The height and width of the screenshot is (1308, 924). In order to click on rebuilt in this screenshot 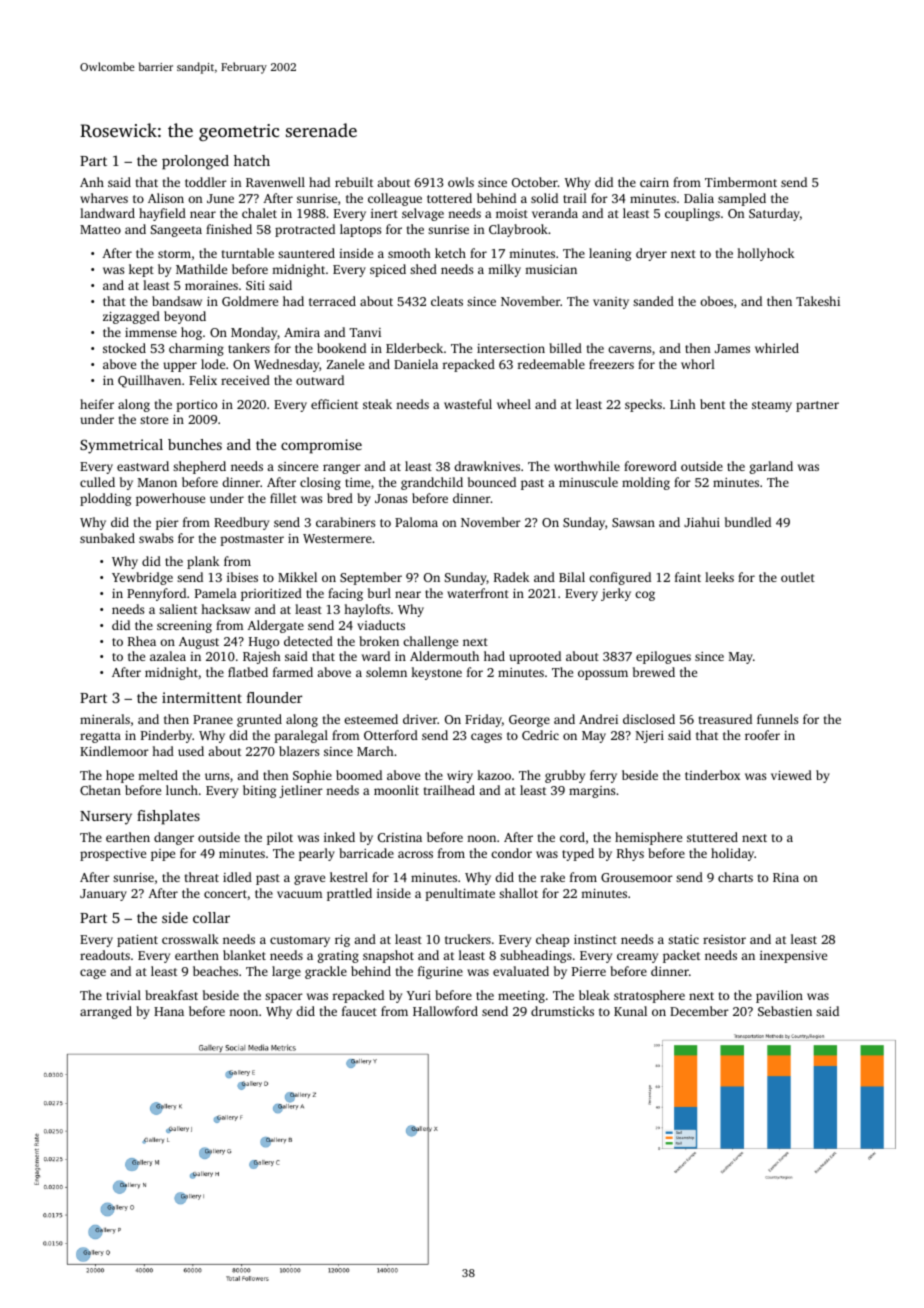, I will do `click(354, 182)`.
